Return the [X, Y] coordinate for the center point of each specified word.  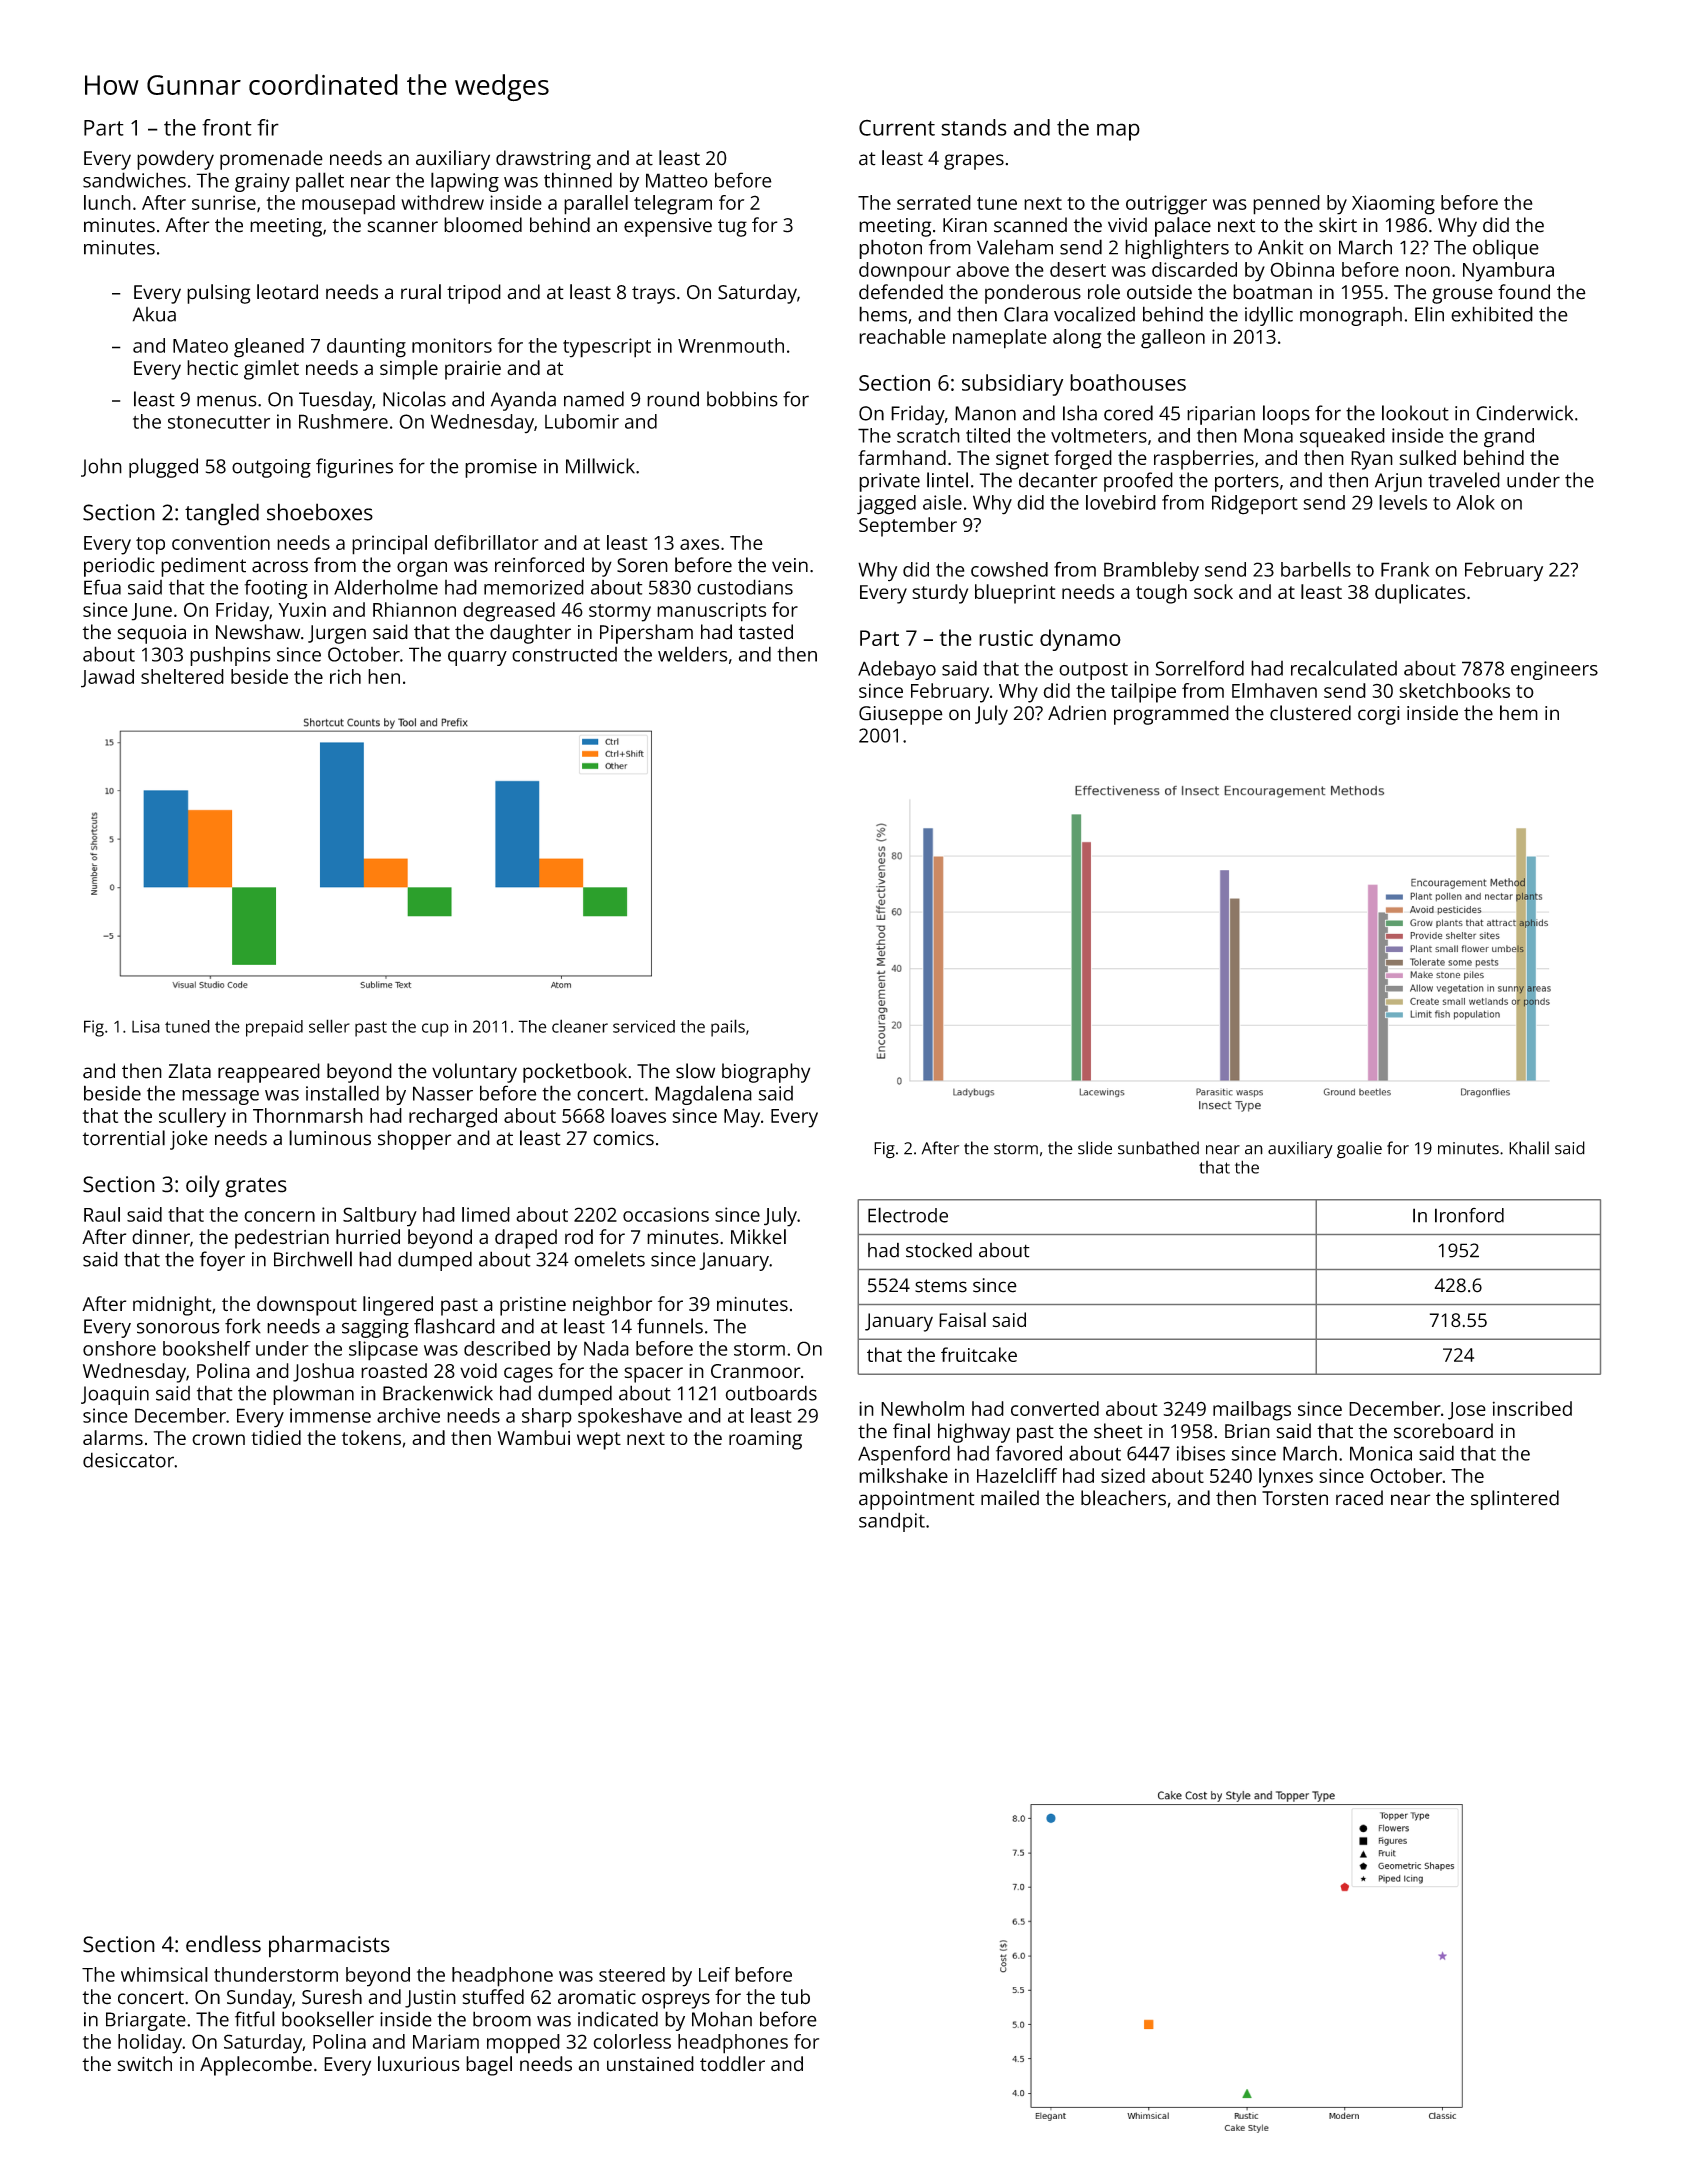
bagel [489, 2066]
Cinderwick [1524, 413]
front [227, 127]
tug [732, 228]
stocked [939, 1250]
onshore [119, 1348]
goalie [1359, 1150]
